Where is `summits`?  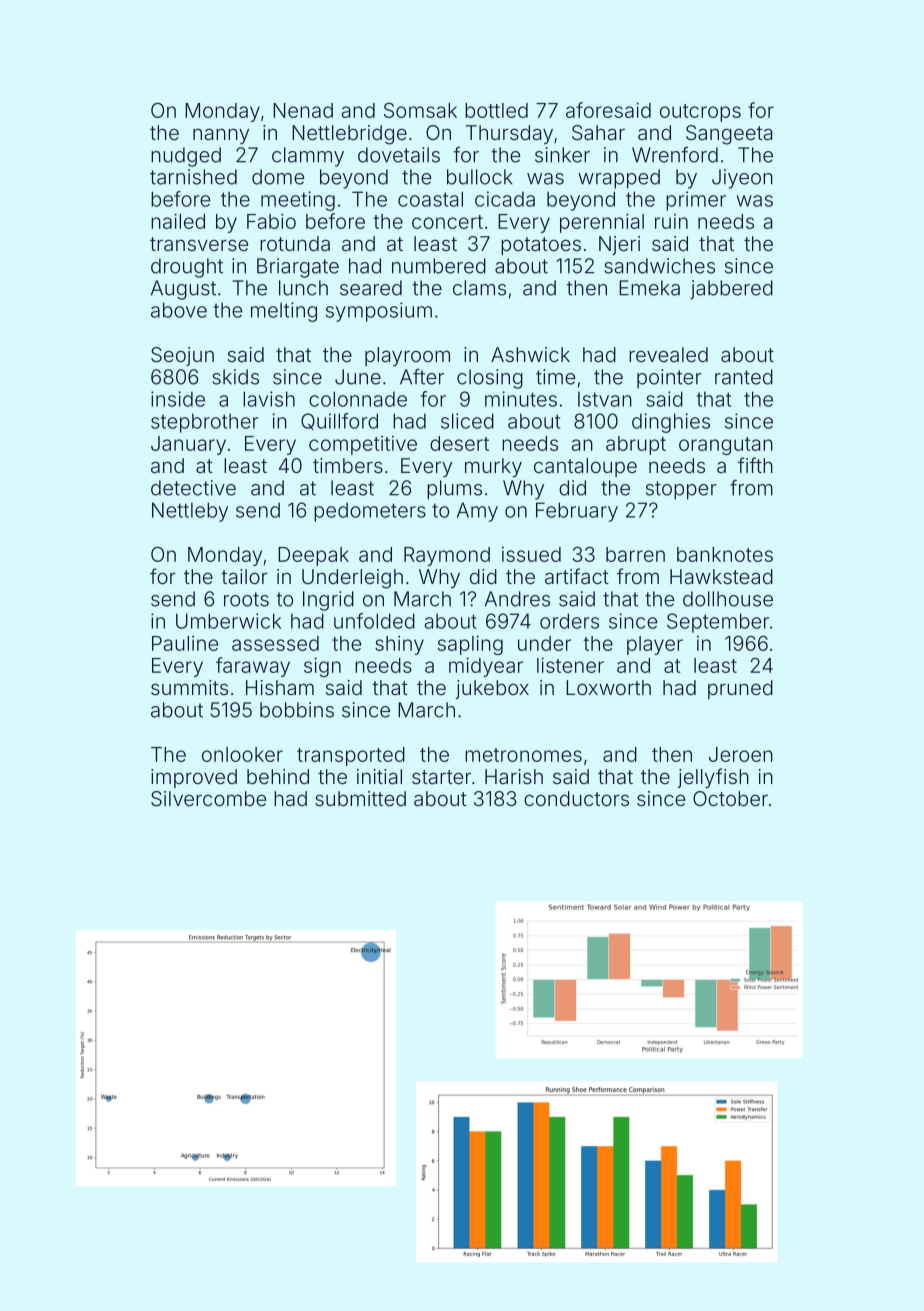
summits is located at coordinates (189, 687).
